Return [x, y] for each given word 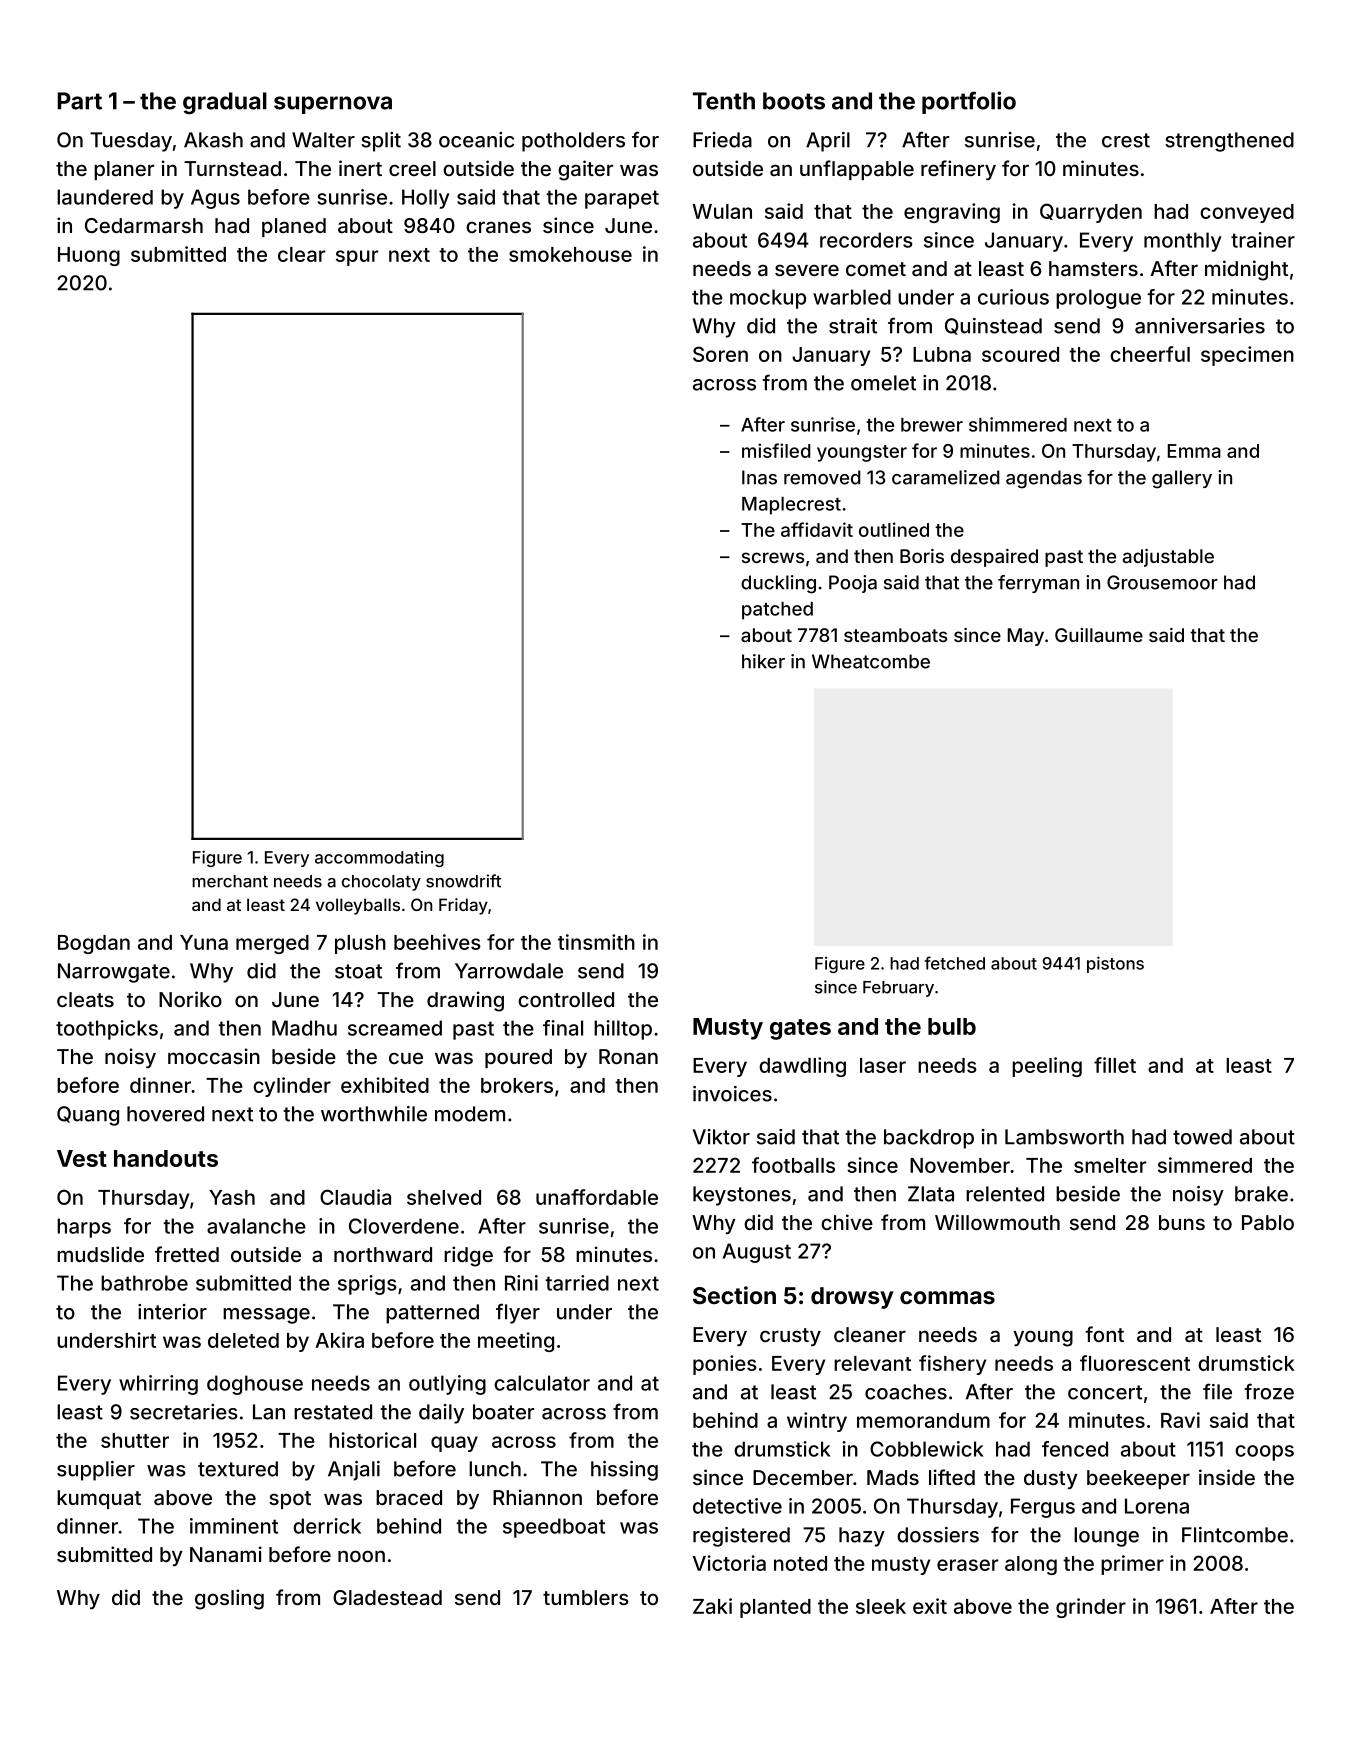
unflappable [857, 170]
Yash [232, 1197]
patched [777, 611]
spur [357, 258]
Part [80, 101]
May [1026, 637]
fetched [955, 963]
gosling [229, 1599]
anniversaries [1200, 326]
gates [800, 1029]
